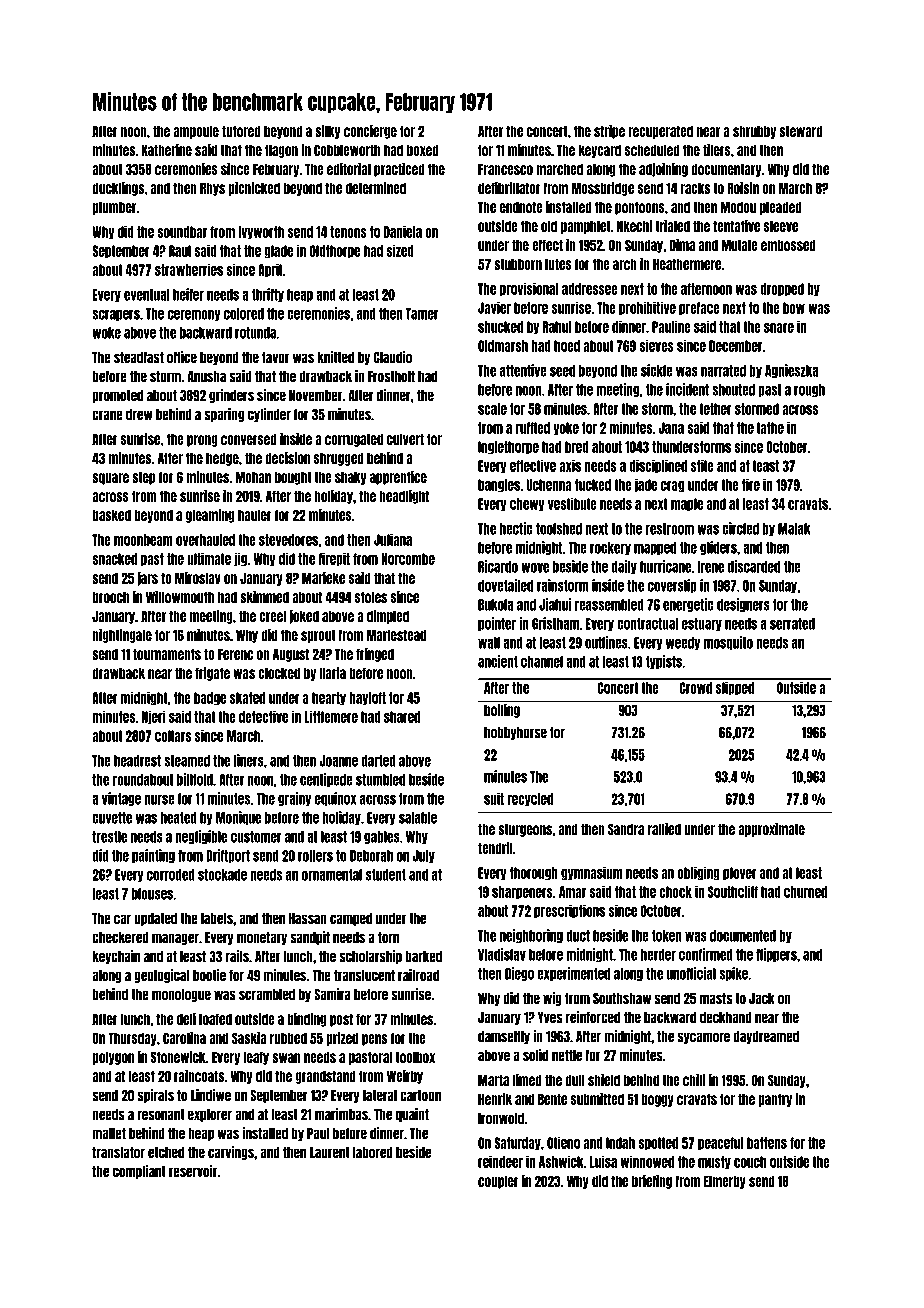 This screenshot has width=924, height=1308. Describe the element at coordinates (370, 132) in the screenshot. I see `concierge` at that location.
